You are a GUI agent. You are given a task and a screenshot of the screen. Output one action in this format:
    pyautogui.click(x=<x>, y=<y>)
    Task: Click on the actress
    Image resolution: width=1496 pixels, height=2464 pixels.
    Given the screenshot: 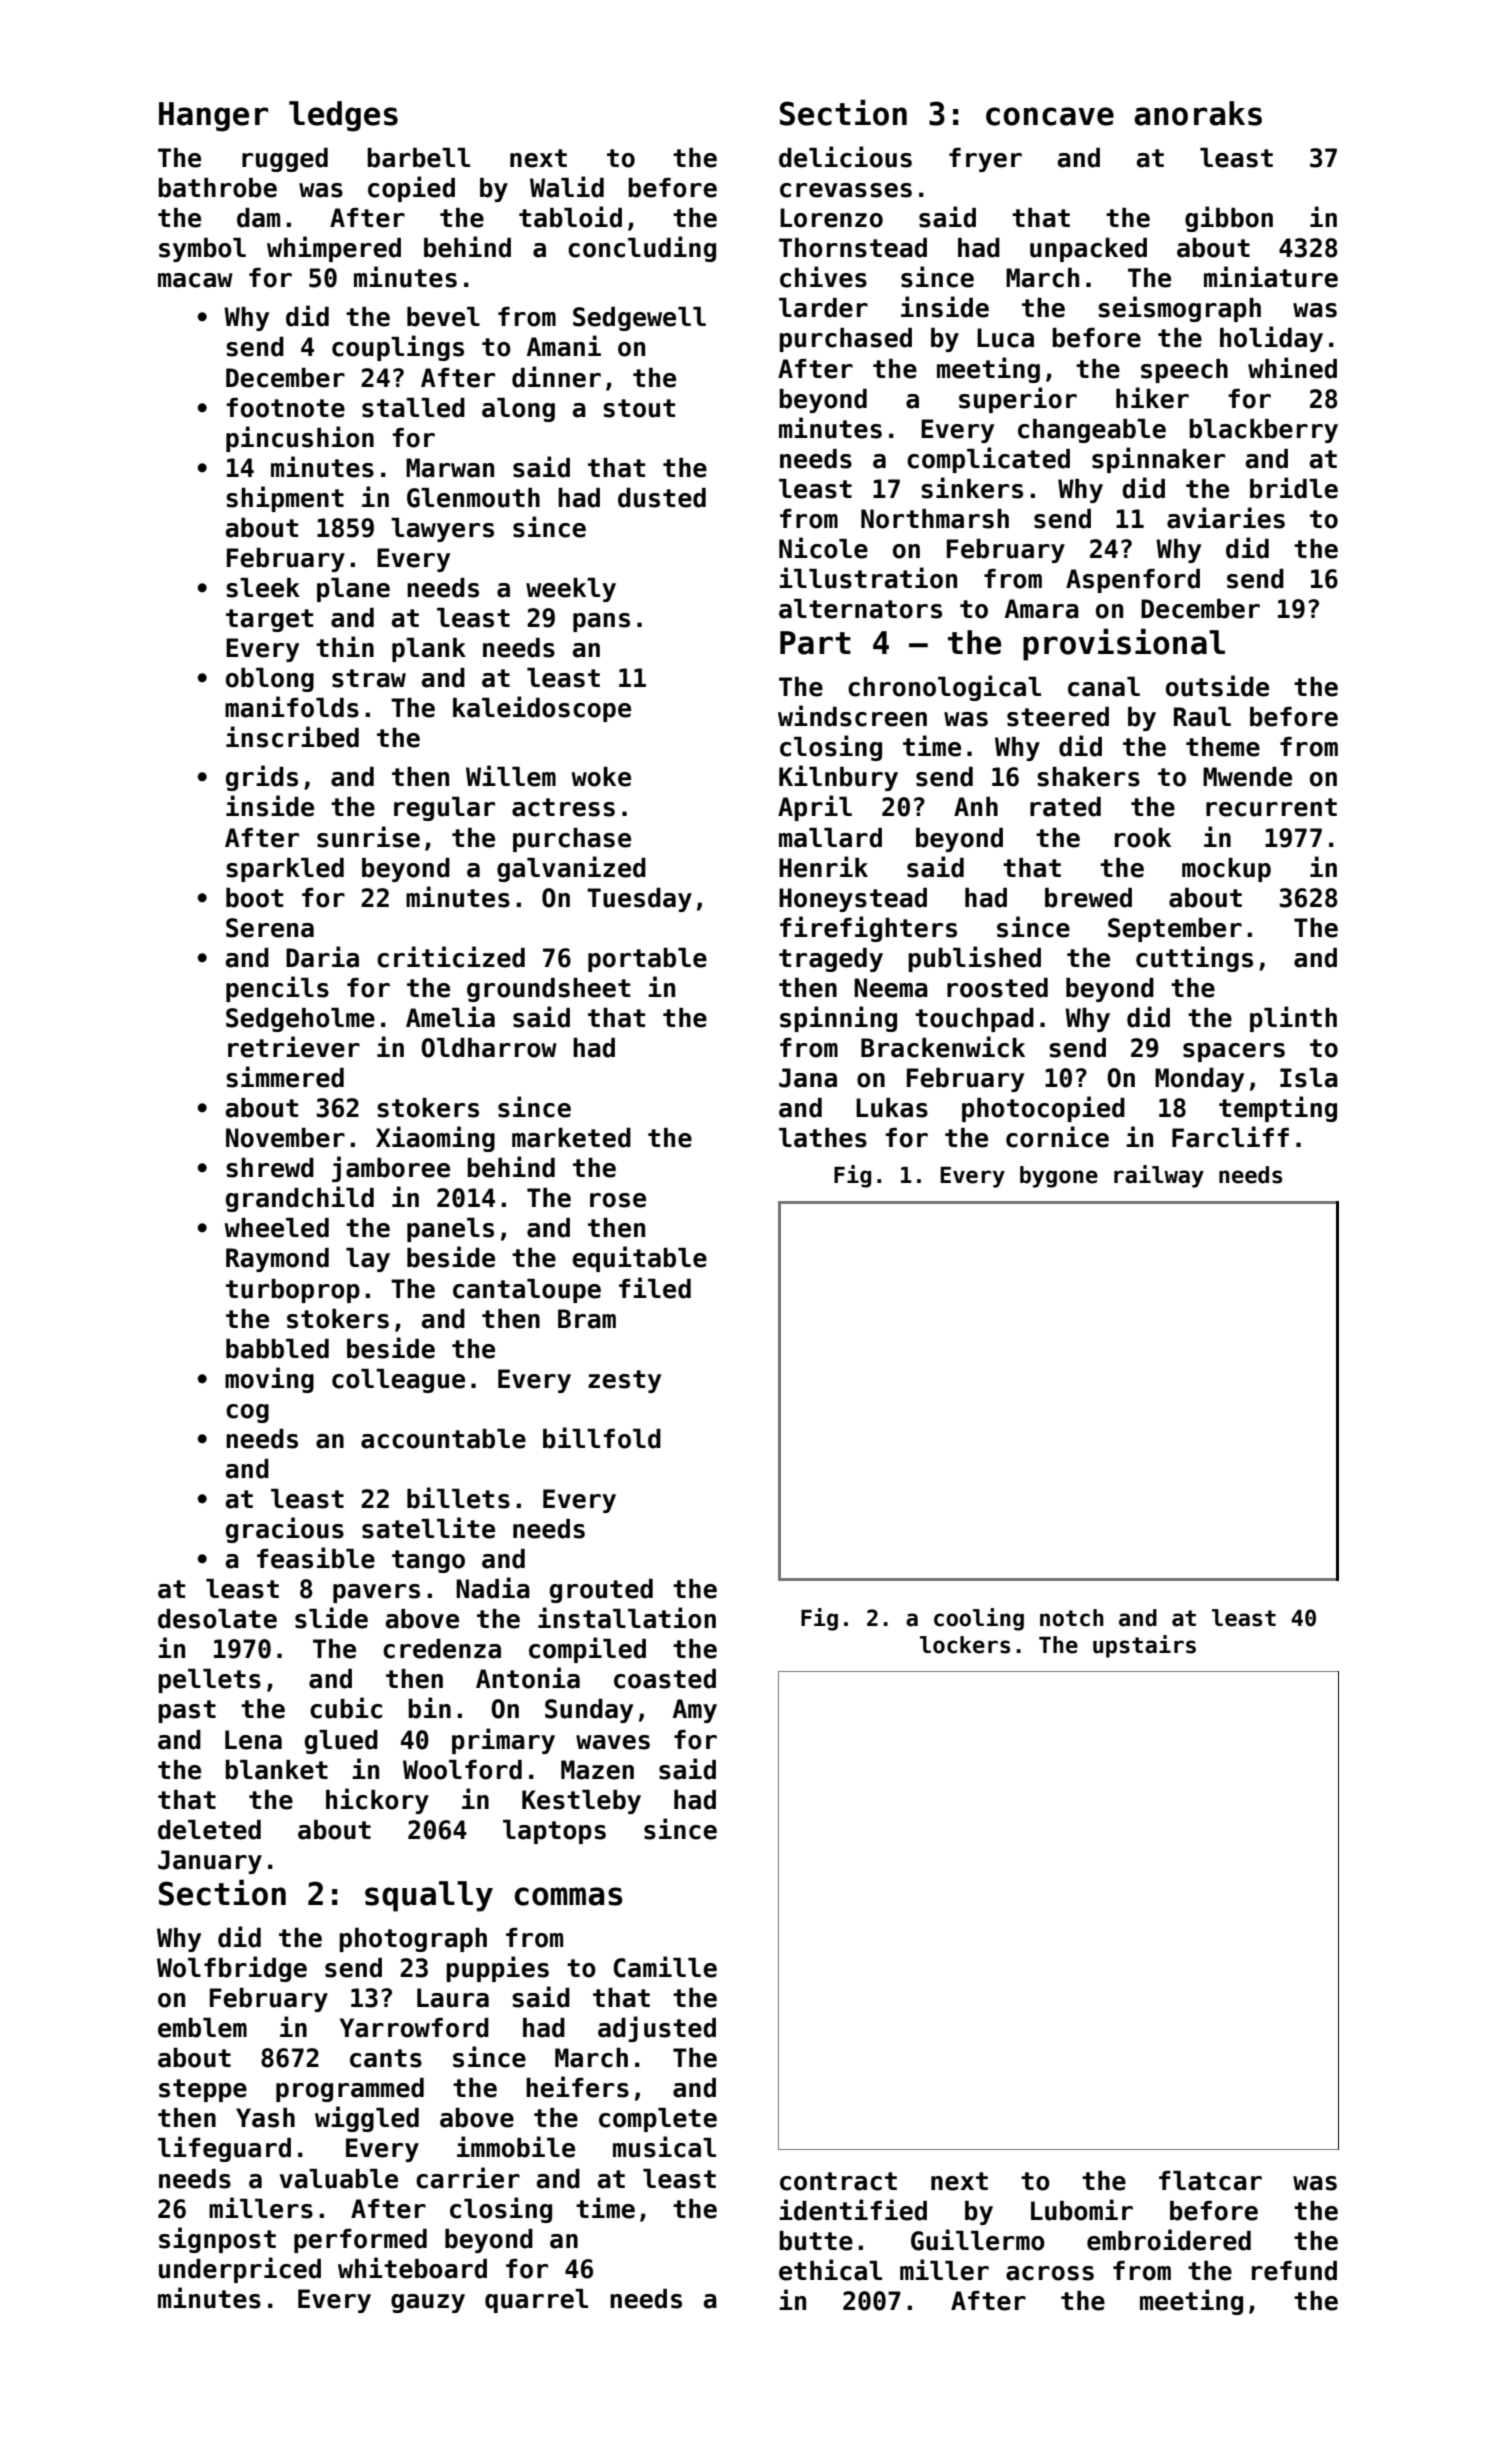 What is the action you would take?
    pyautogui.click(x=563, y=807)
